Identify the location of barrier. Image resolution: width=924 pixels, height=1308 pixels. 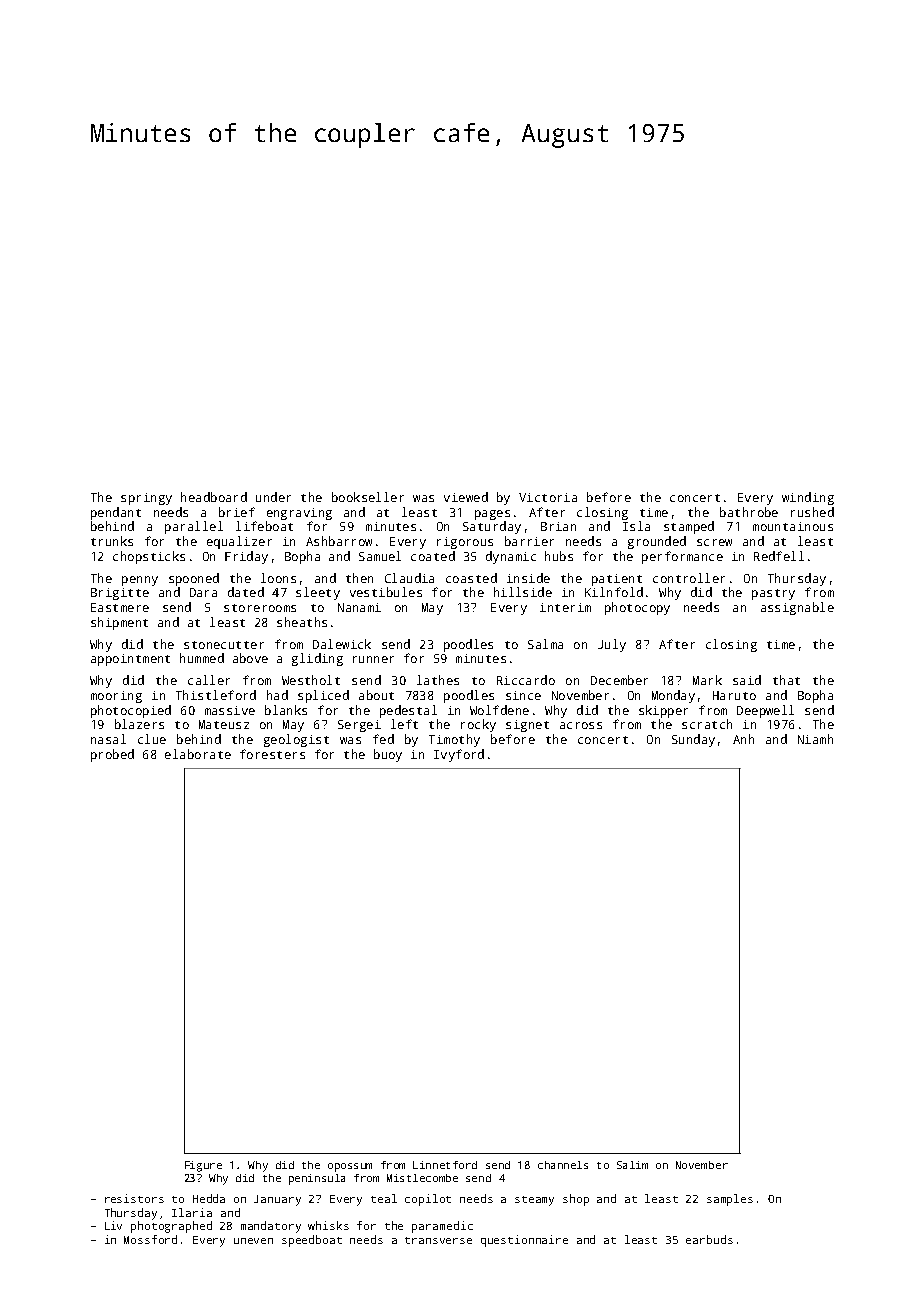
(529, 541).
